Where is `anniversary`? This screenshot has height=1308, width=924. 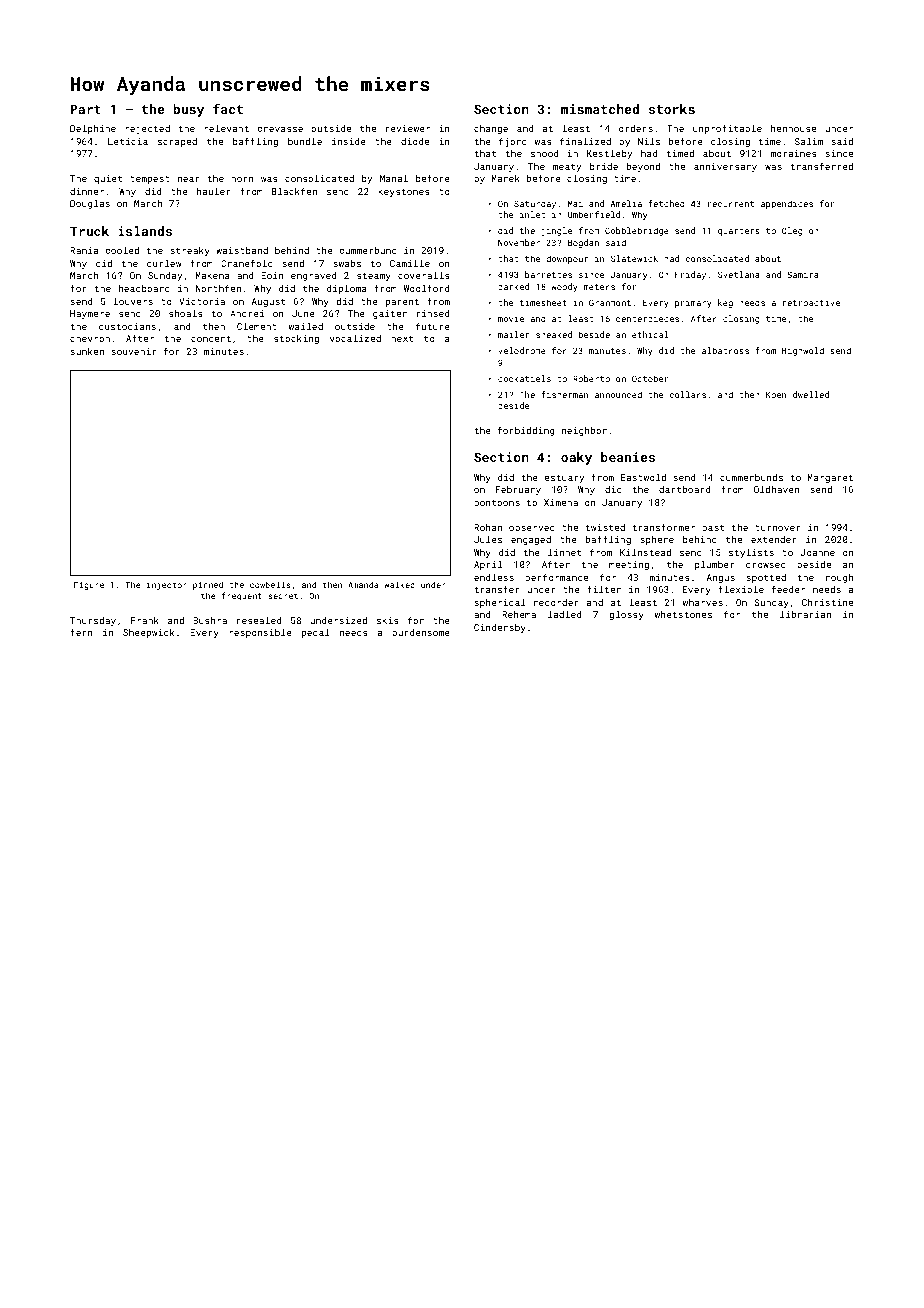 anniversary is located at coordinates (725, 167).
